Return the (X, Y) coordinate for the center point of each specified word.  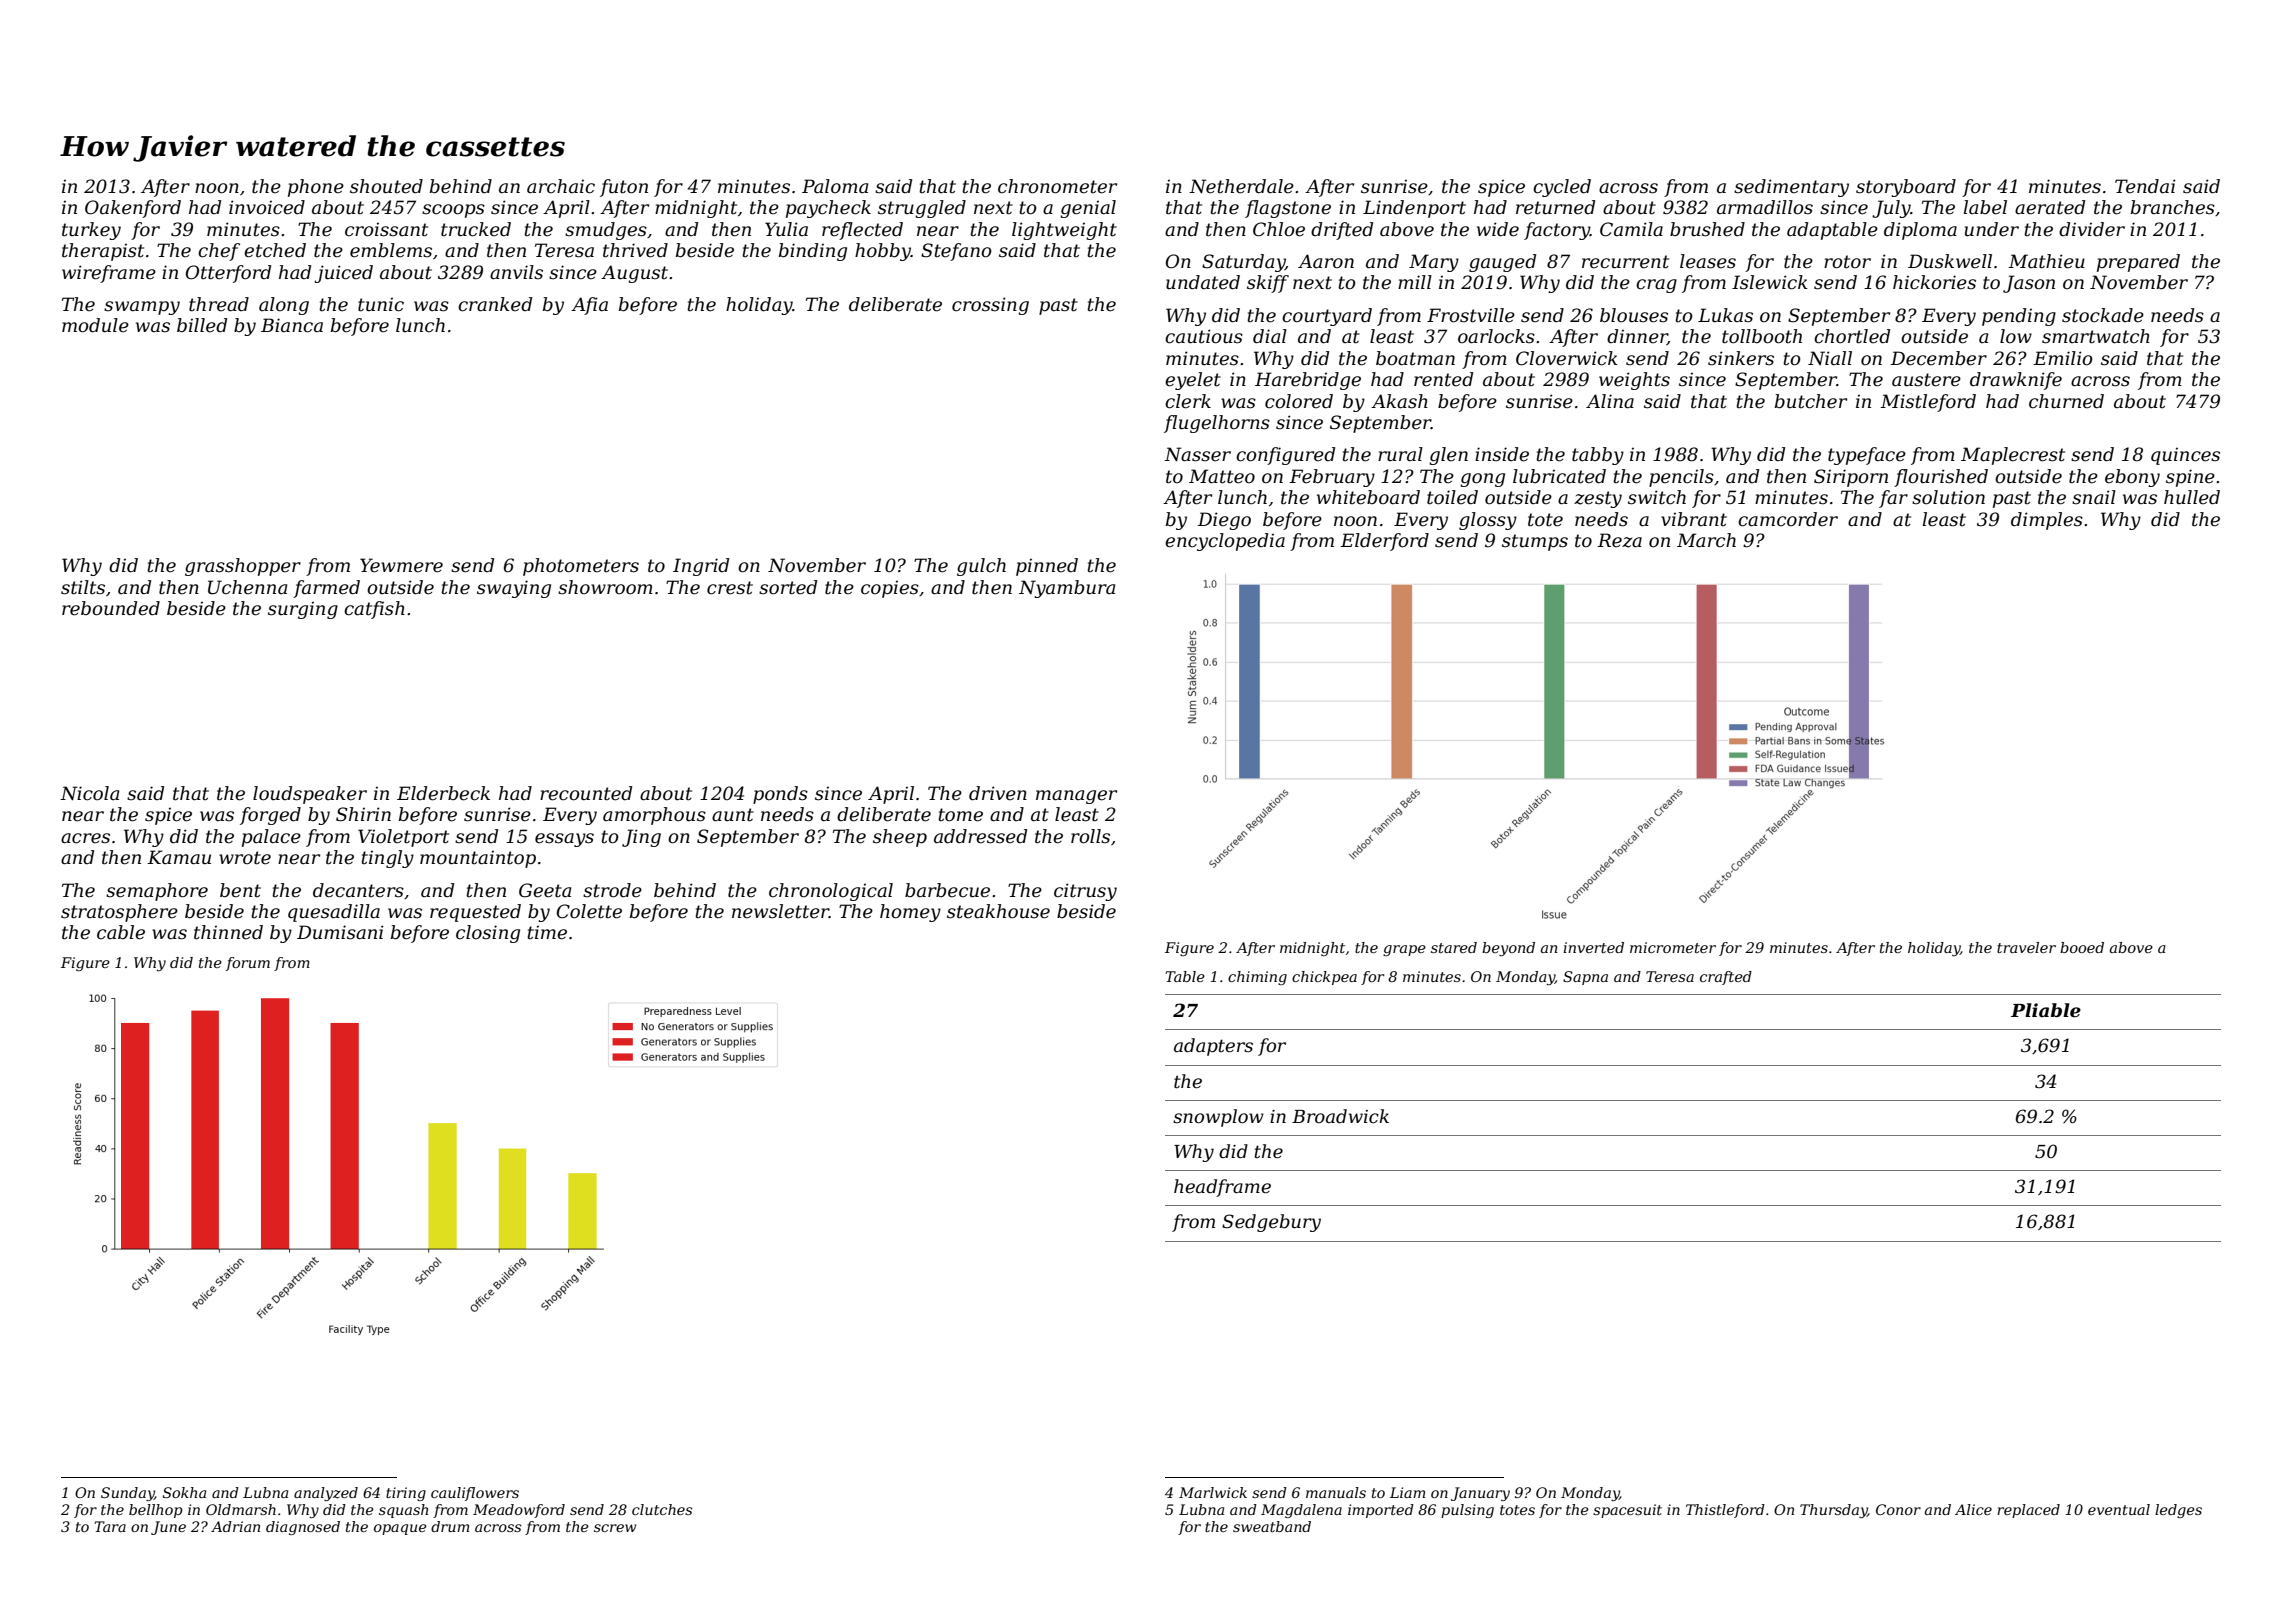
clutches (662, 1509)
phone (316, 188)
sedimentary (1791, 188)
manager (1076, 797)
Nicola (89, 793)
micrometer (1673, 947)
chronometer (1057, 186)
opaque (400, 1529)
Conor (1898, 1509)
